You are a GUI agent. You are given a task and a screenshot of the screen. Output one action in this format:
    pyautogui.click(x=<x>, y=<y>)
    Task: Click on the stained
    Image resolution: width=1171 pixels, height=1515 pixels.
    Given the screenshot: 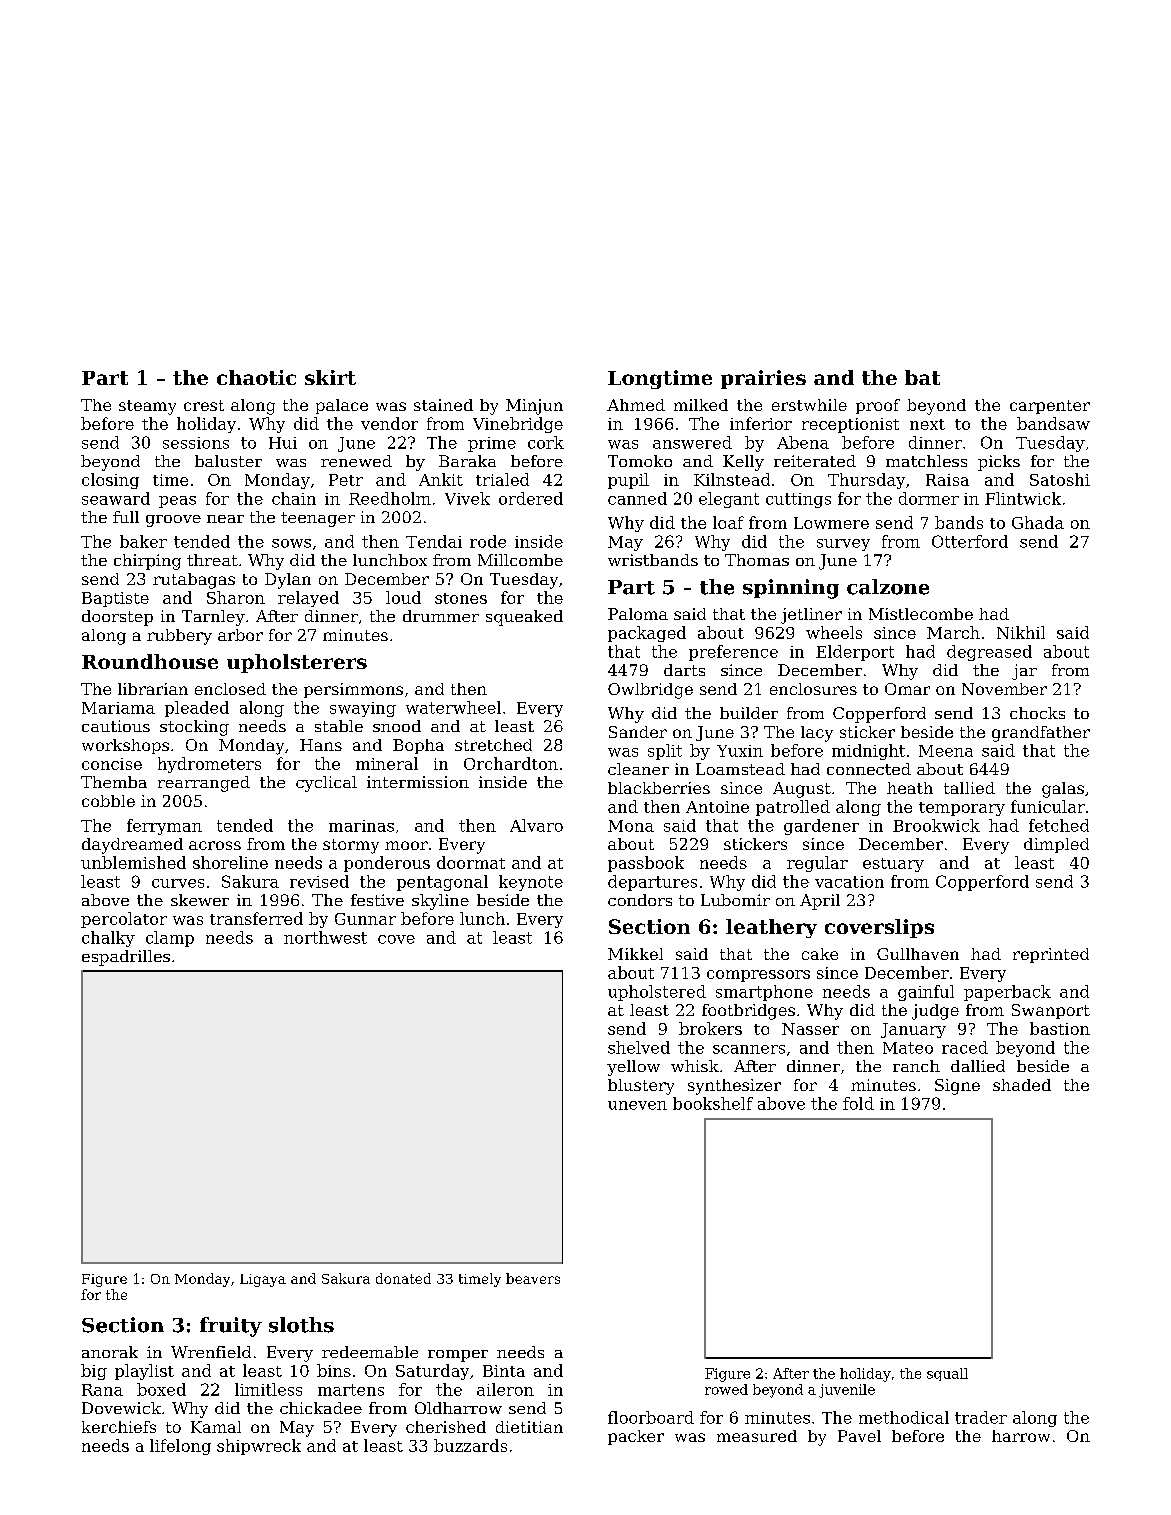 What is the action you would take?
    pyautogui.click(x=443, y=405)
